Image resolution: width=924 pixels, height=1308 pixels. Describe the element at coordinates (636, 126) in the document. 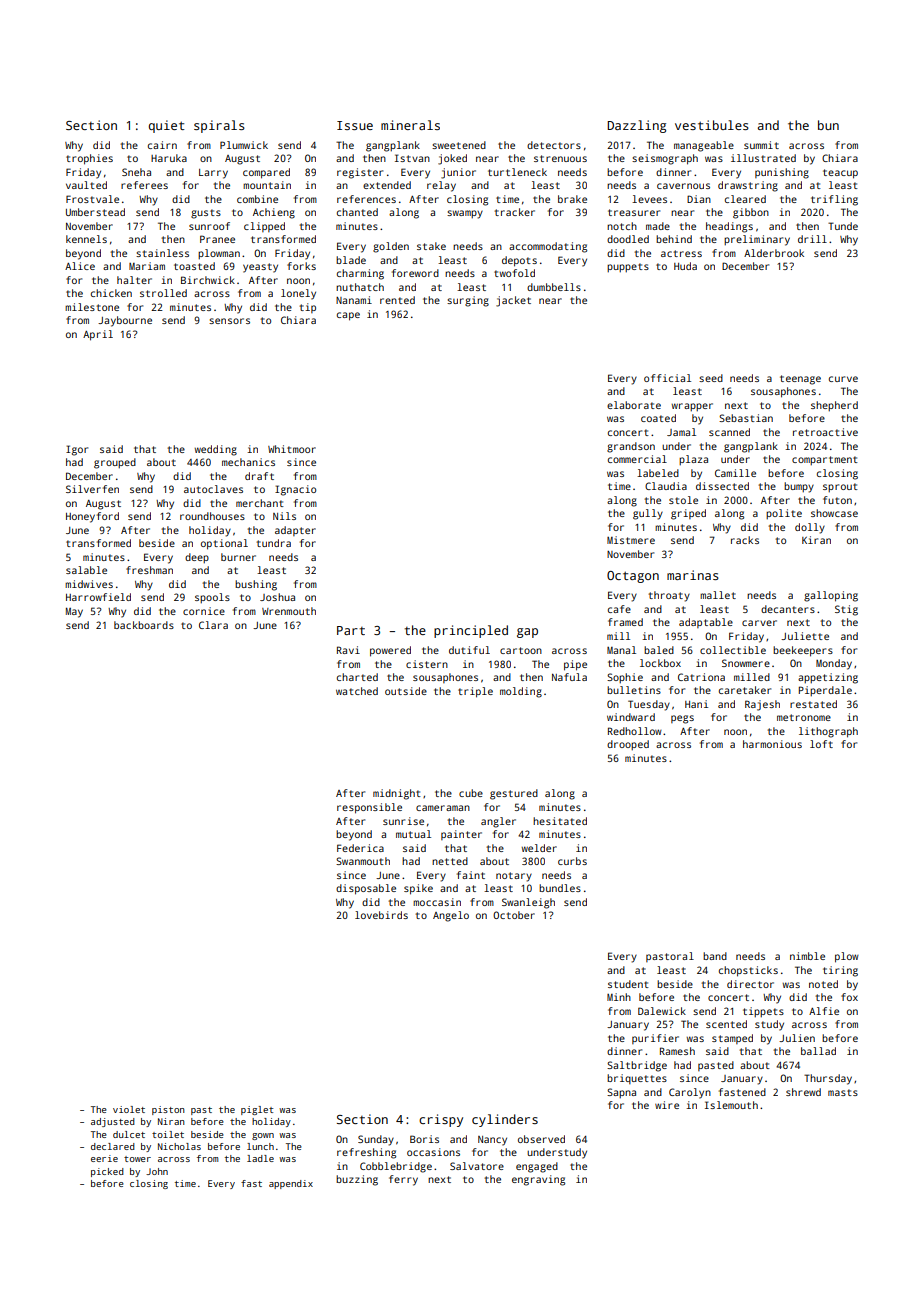

I see `Dazzling` at that location.
